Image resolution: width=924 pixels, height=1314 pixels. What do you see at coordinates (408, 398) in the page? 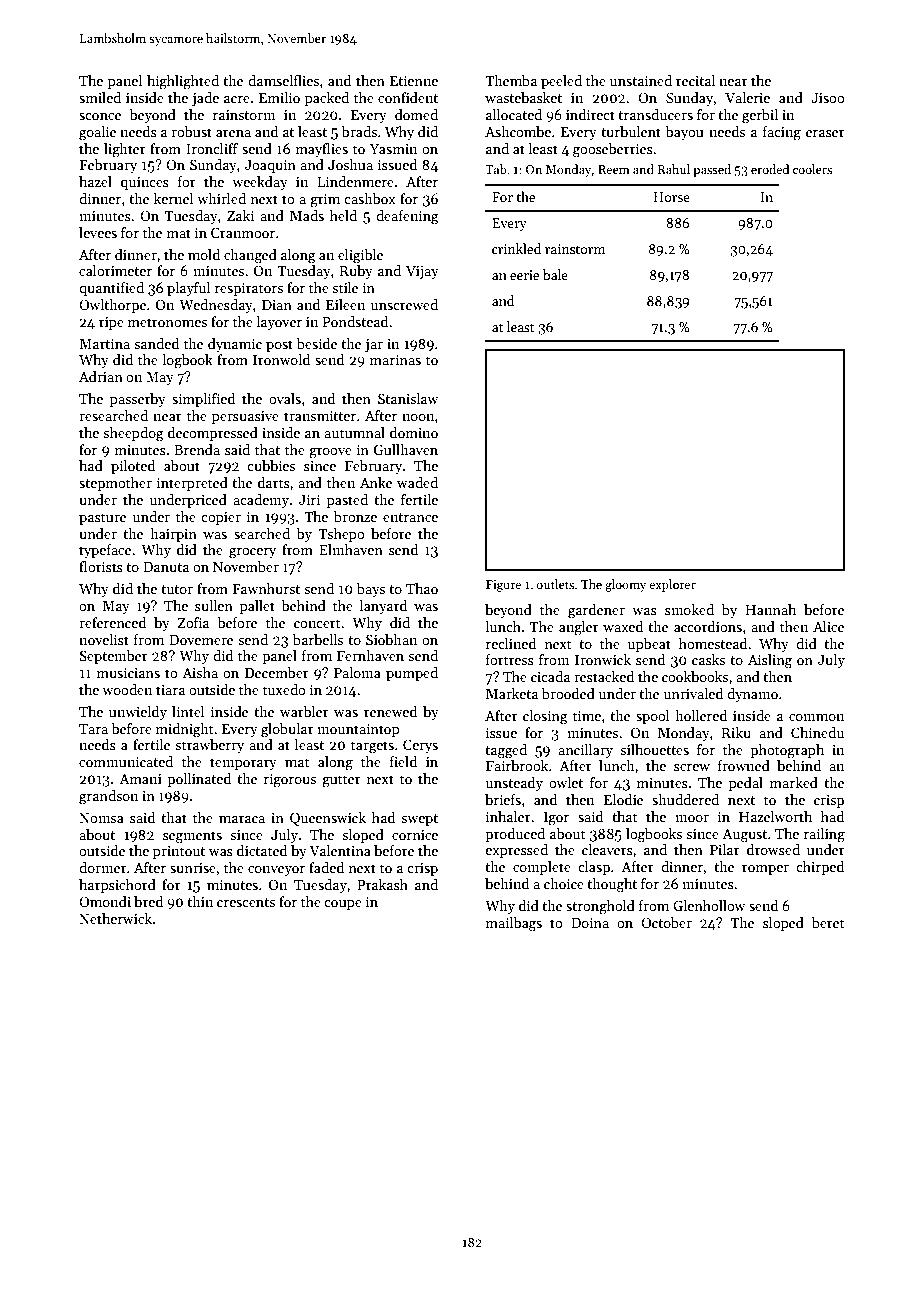
I see `Stanislaw` at bounding box center [408, 398].
